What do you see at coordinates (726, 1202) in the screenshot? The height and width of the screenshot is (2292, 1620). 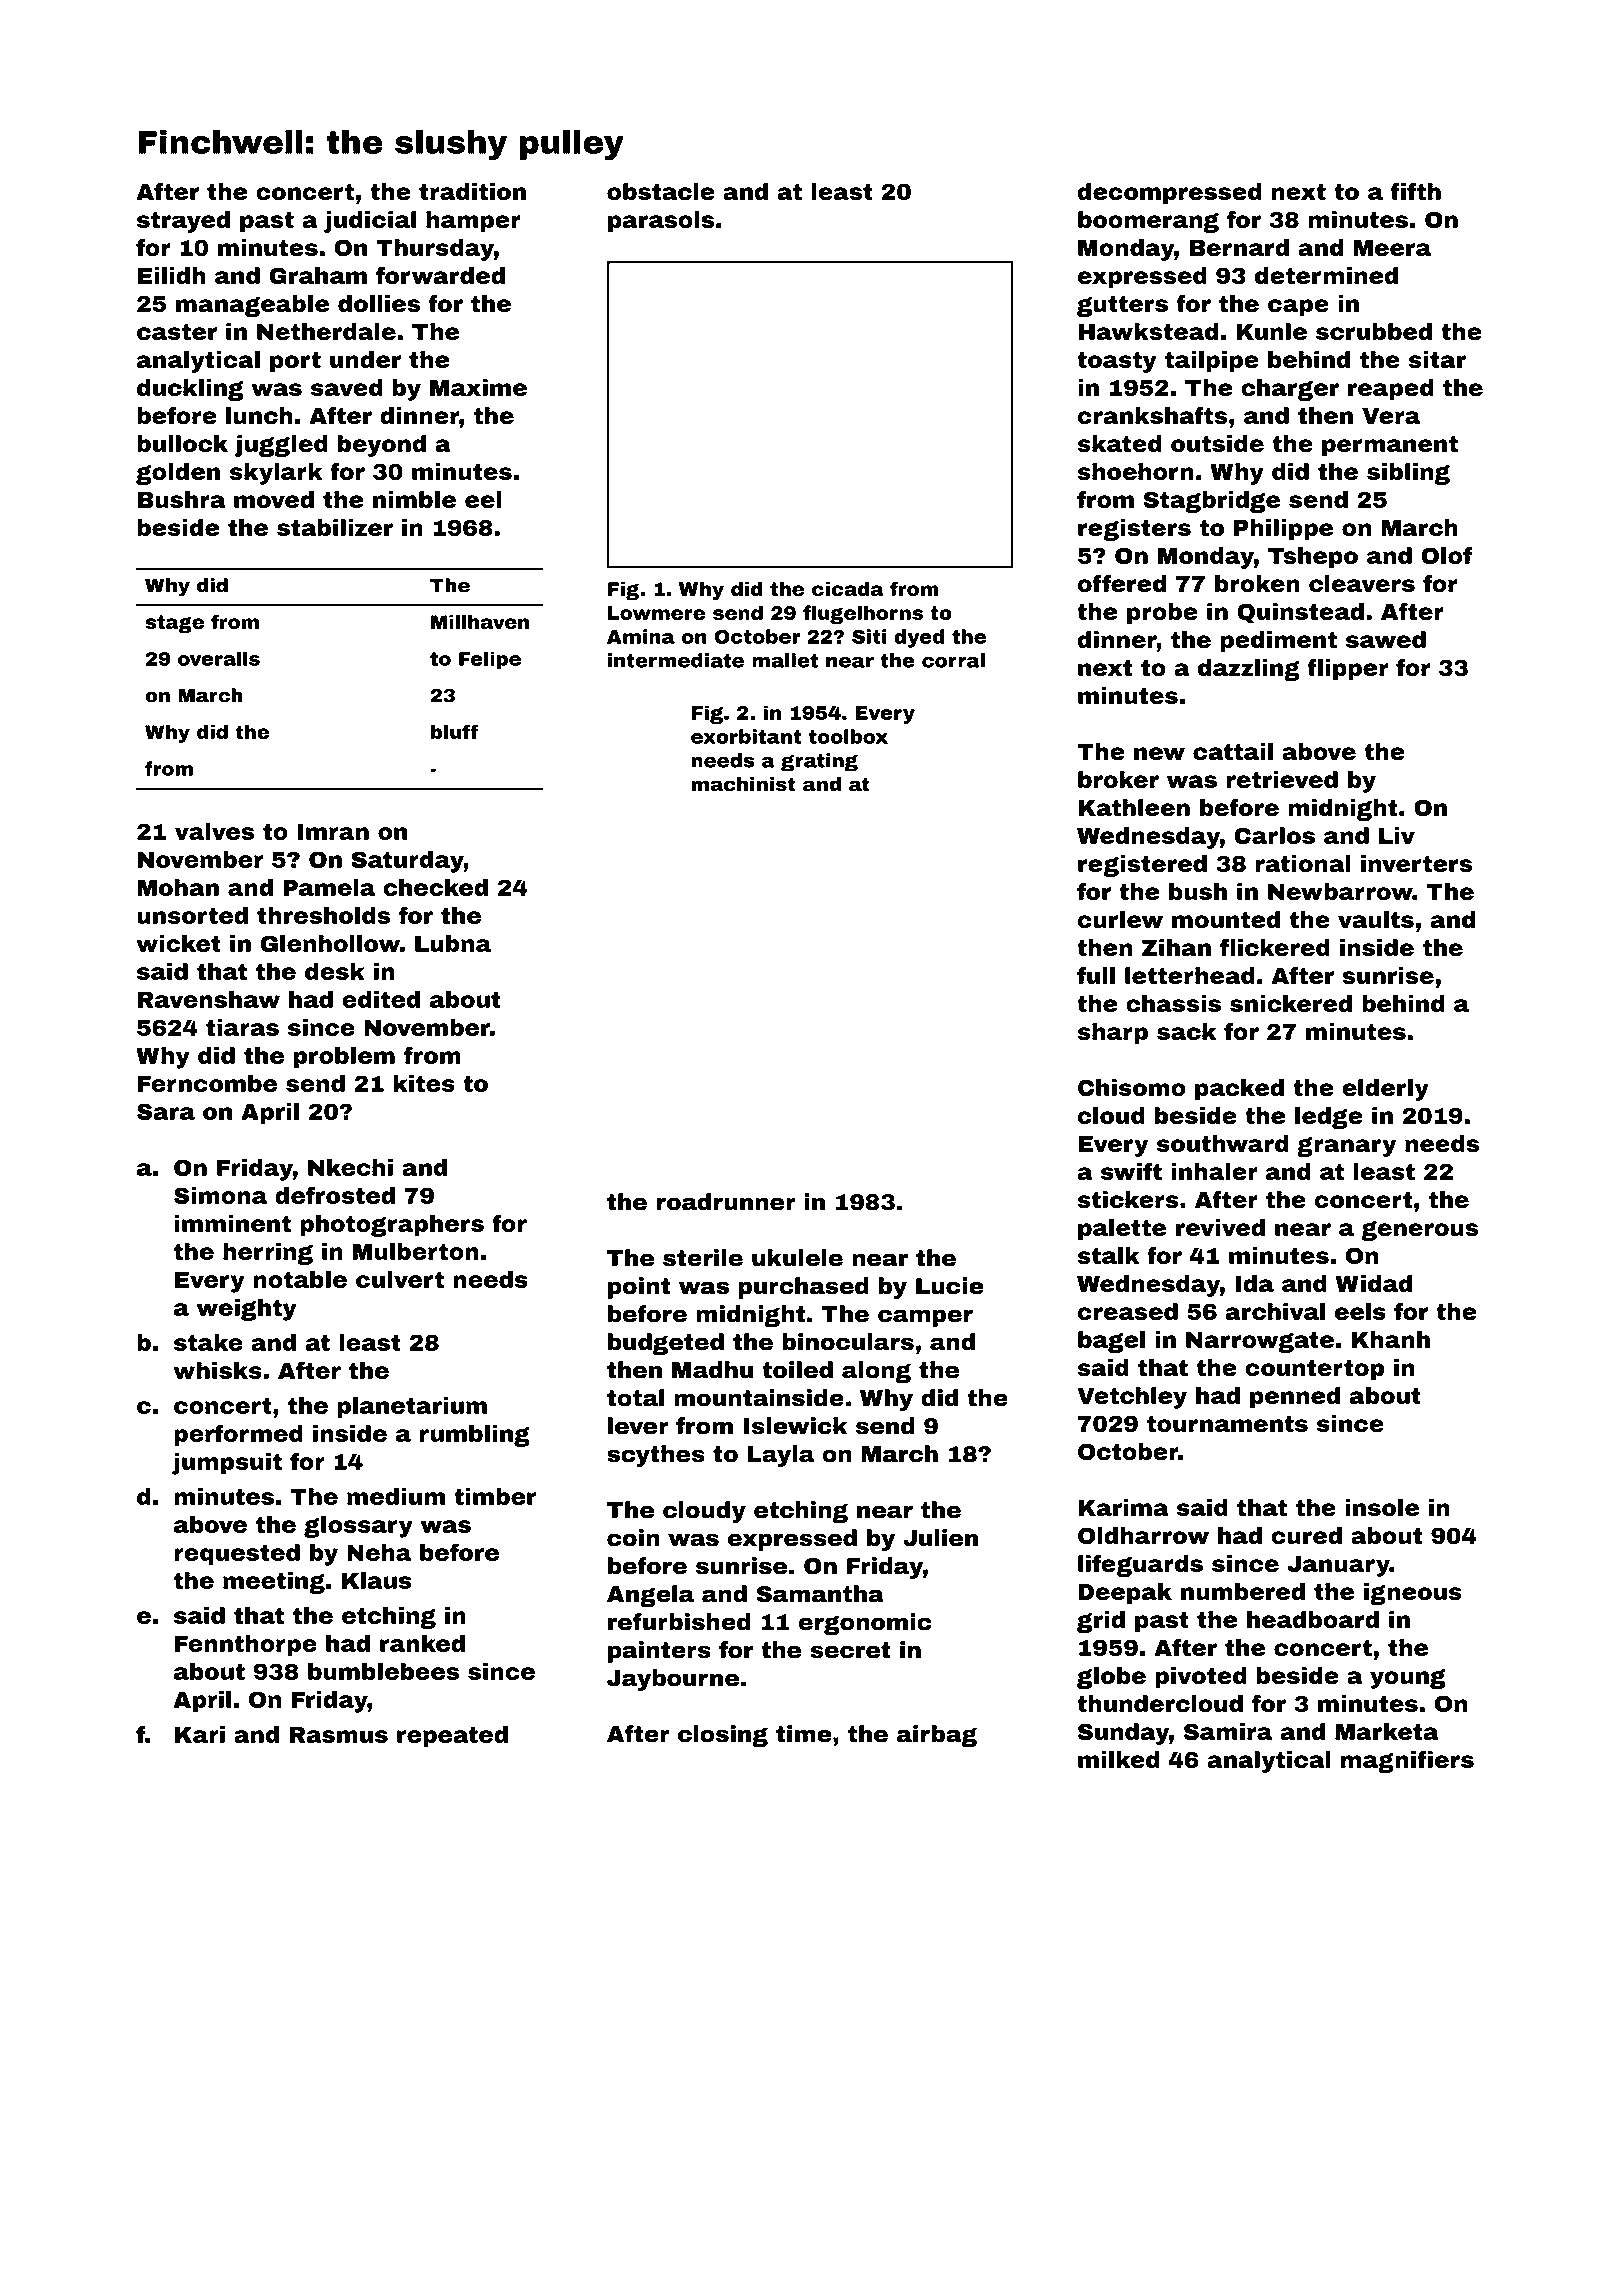 I see `roadrunner` at bounding box center [726, 1202].
